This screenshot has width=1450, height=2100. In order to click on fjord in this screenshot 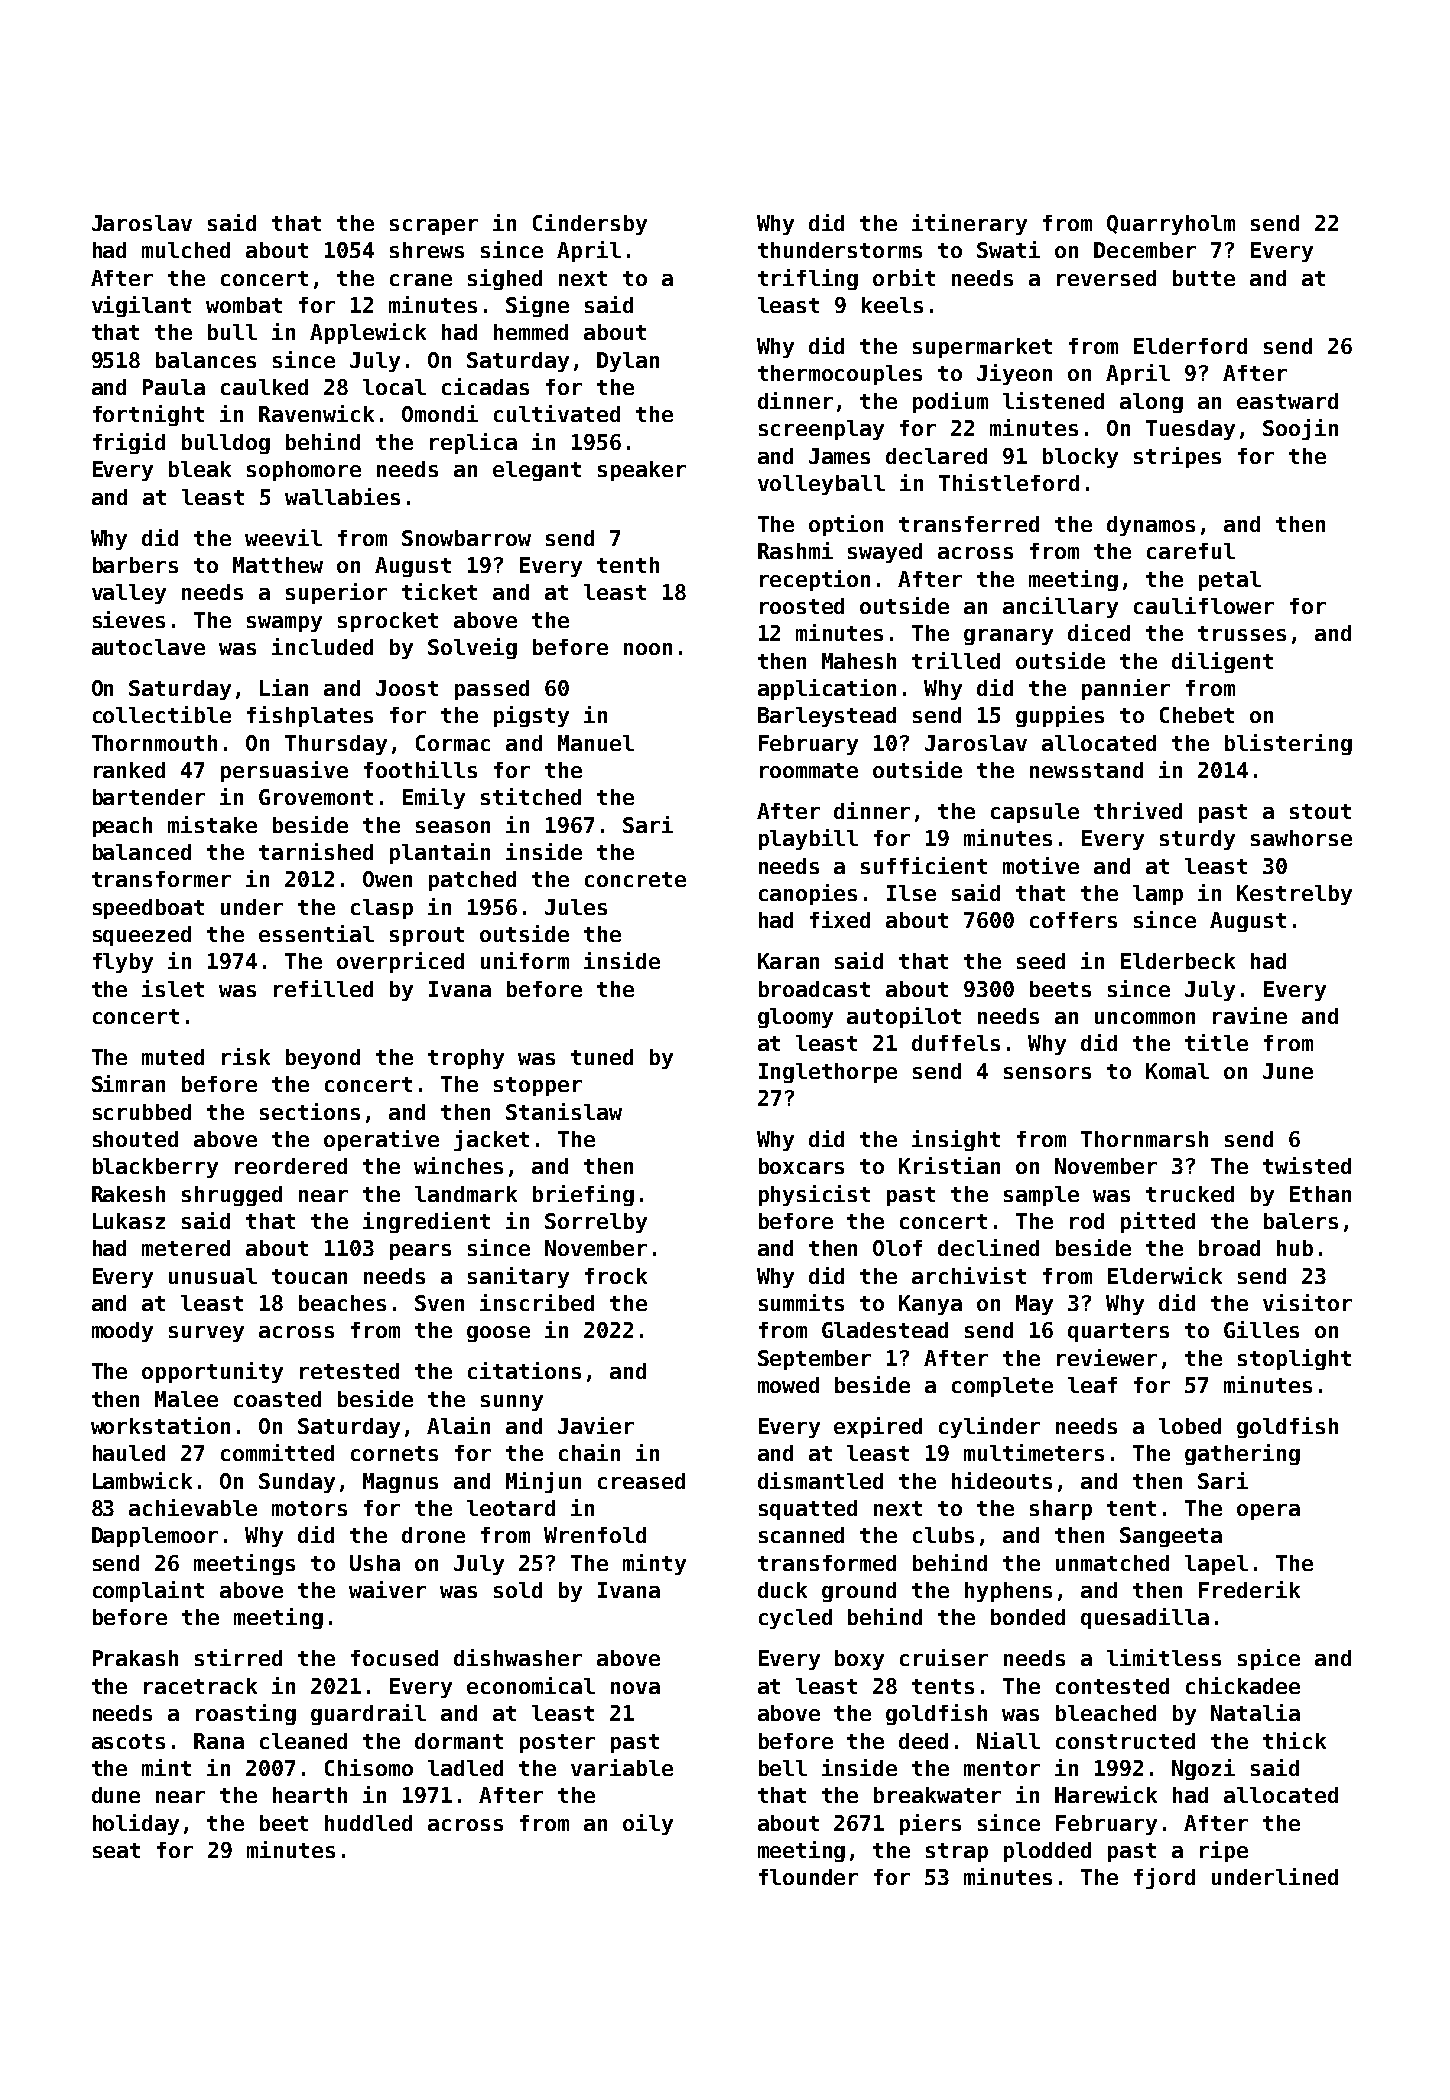, I will do `click(1164, 1878)`.
